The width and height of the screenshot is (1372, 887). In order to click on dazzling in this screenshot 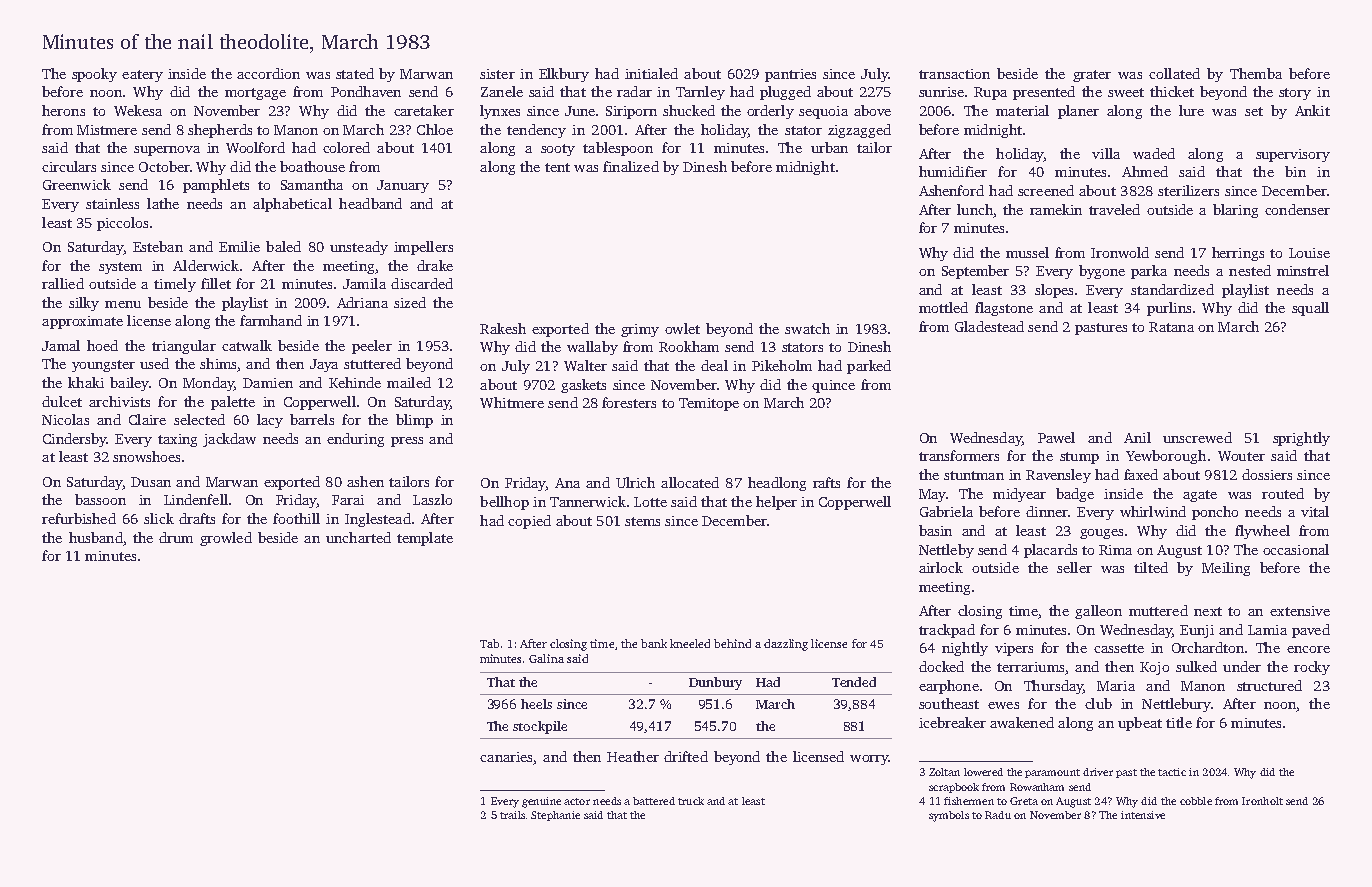, I will do `click(786, 645)`.
